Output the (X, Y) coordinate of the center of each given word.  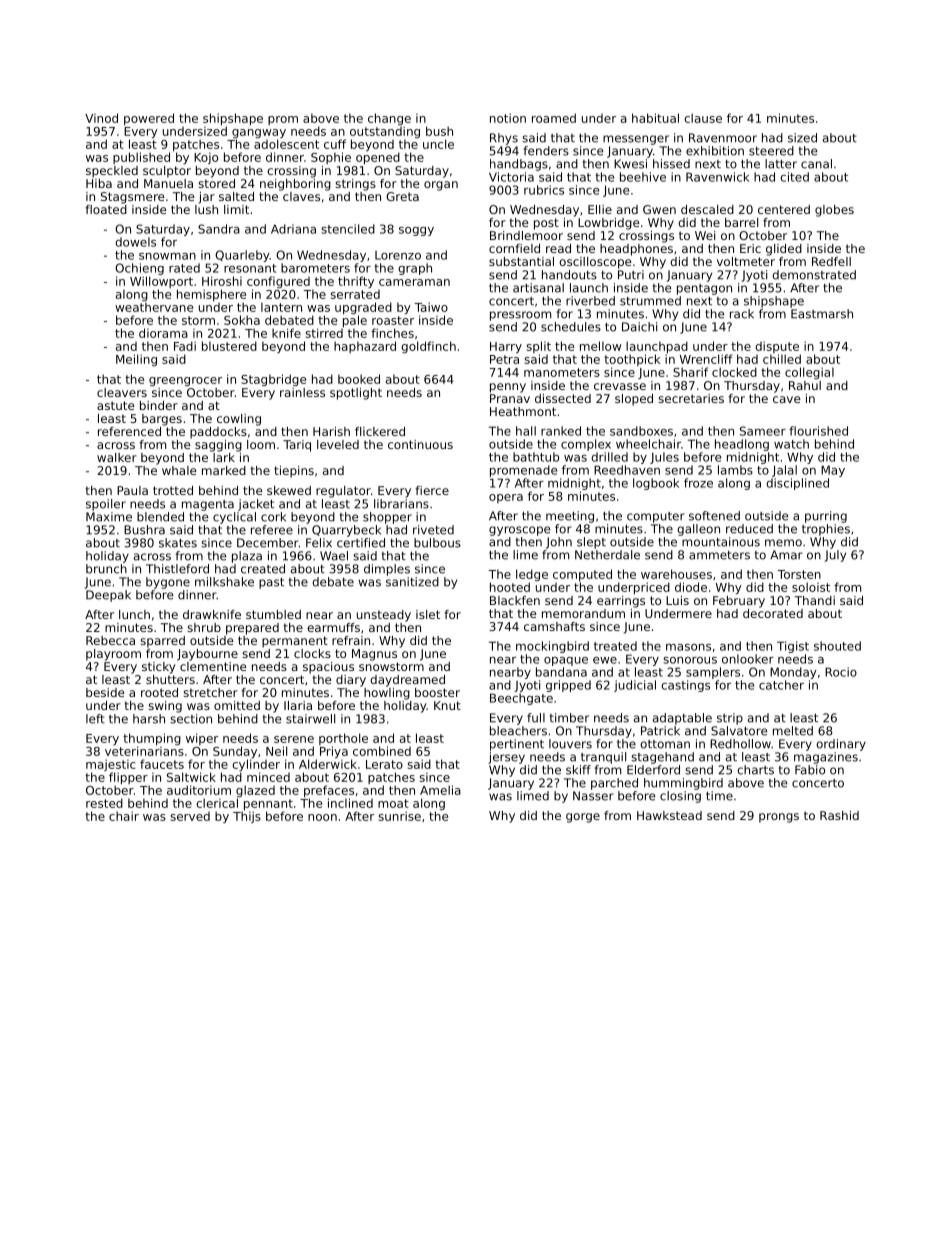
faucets (162, 764)
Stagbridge (273, 380)
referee (272, 530)
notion (508, 118)
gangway (259, 133)
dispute (777, 347)
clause (703, 118)
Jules (664, 458)
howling (387, 694)
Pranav (510, 398)
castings (685, 686)
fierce (432, 490)
